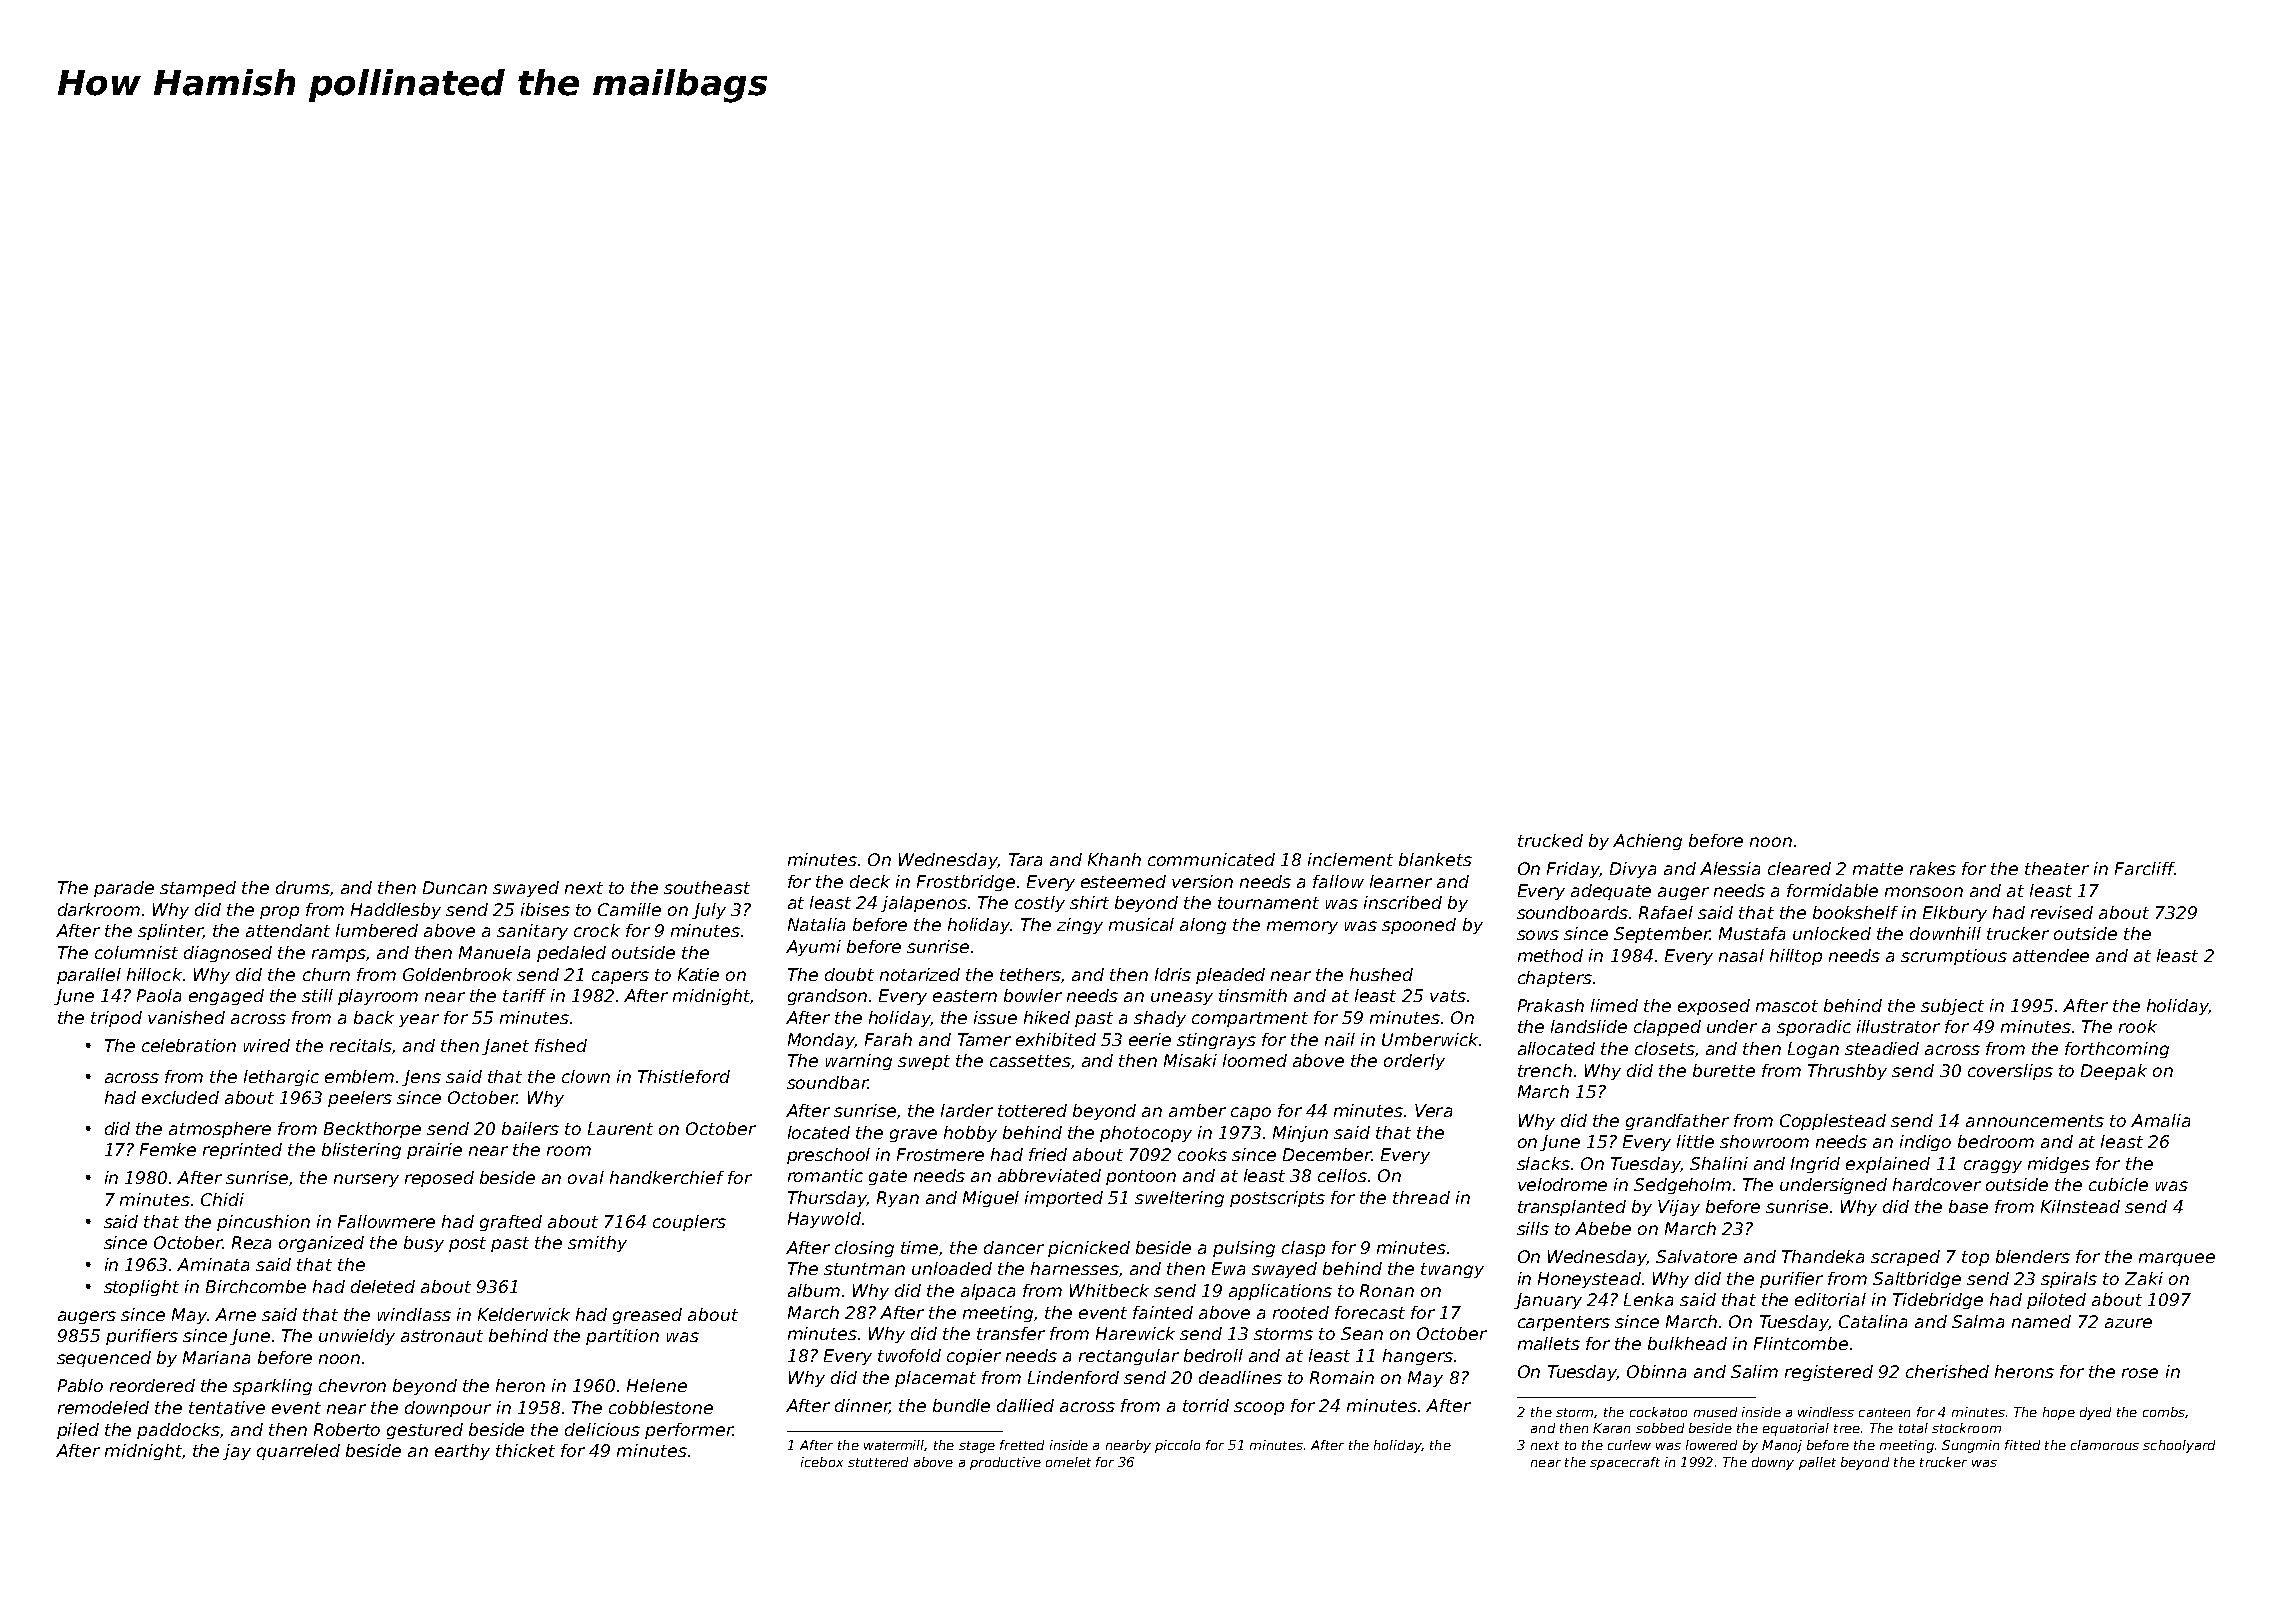  What do you see at coordinates (821, 1041) in the screenshot?
I see `Monday` at bounding box center [821, 1041].
